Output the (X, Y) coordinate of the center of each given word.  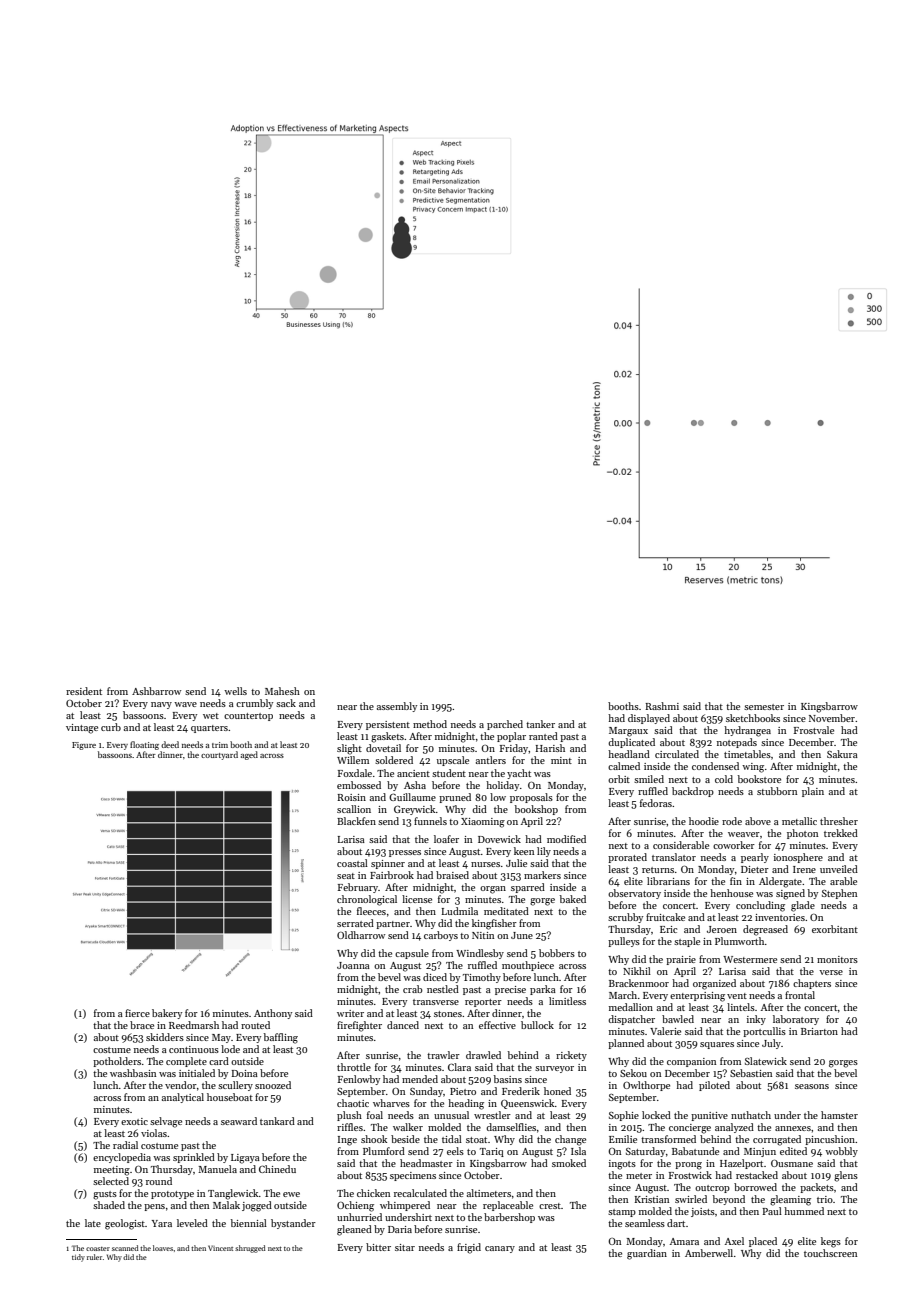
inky (756, 1020)
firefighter (359, 1026)
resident (84, 691)
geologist (125, 1224)
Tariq (492, 1152)
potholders (117, 1062)
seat (346, 876)
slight (349, 749)
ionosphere (798, 858)
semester (764, 707)
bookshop (536, 810)
